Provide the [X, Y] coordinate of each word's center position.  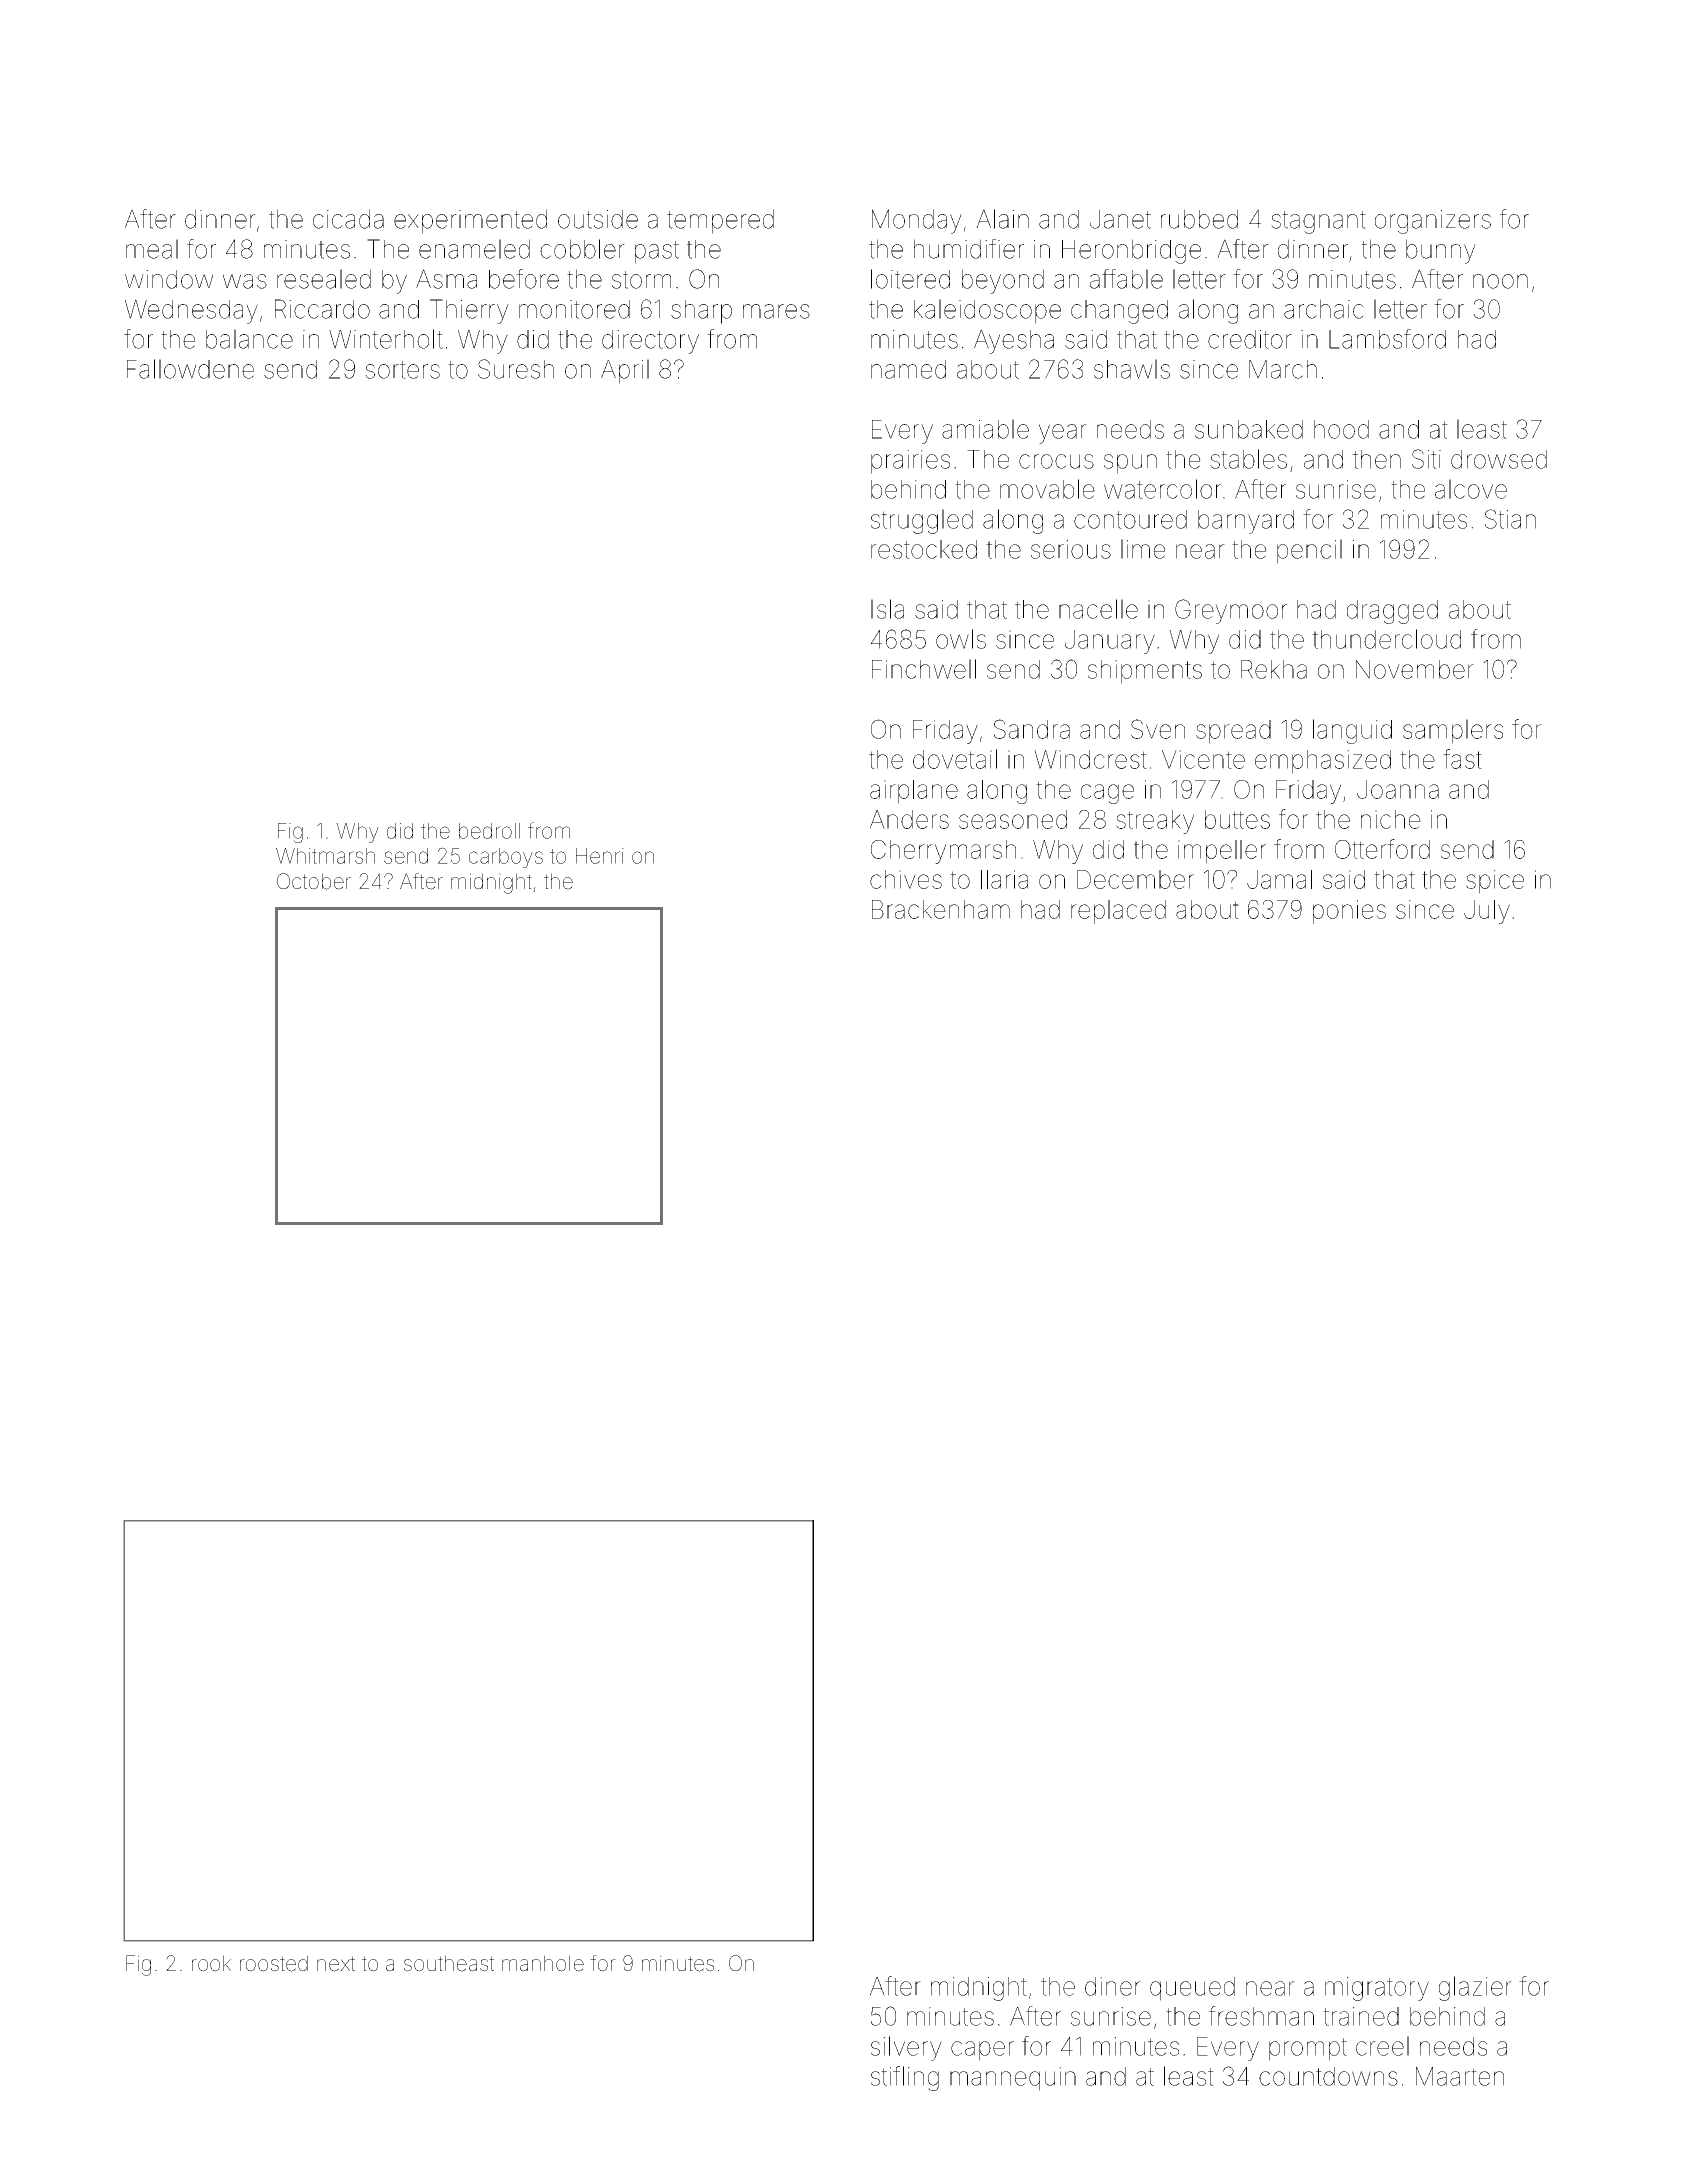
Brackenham [941, 909]
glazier [1475, 1988]
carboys [506, 858]
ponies [1349, 912]
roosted [274, 1963]
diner [1113, 1986]
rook [211, 1963]
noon [1500, 281]
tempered [720, 221]
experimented [470, 221]
